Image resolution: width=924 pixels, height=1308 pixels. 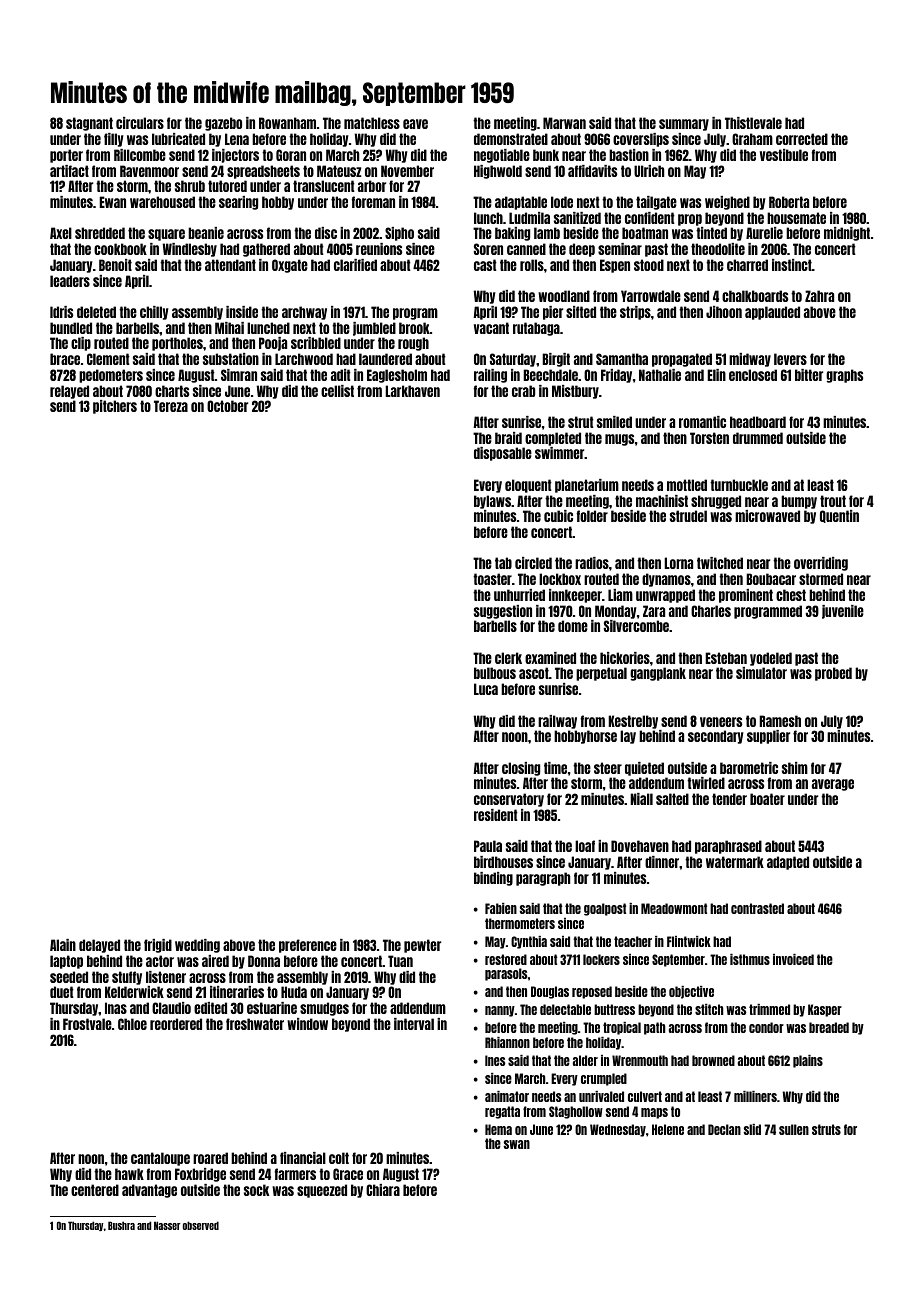 What do you see at coordinates (711, 611) in the screenshot?
I see `Charles` at bounding box center [711, 611].
